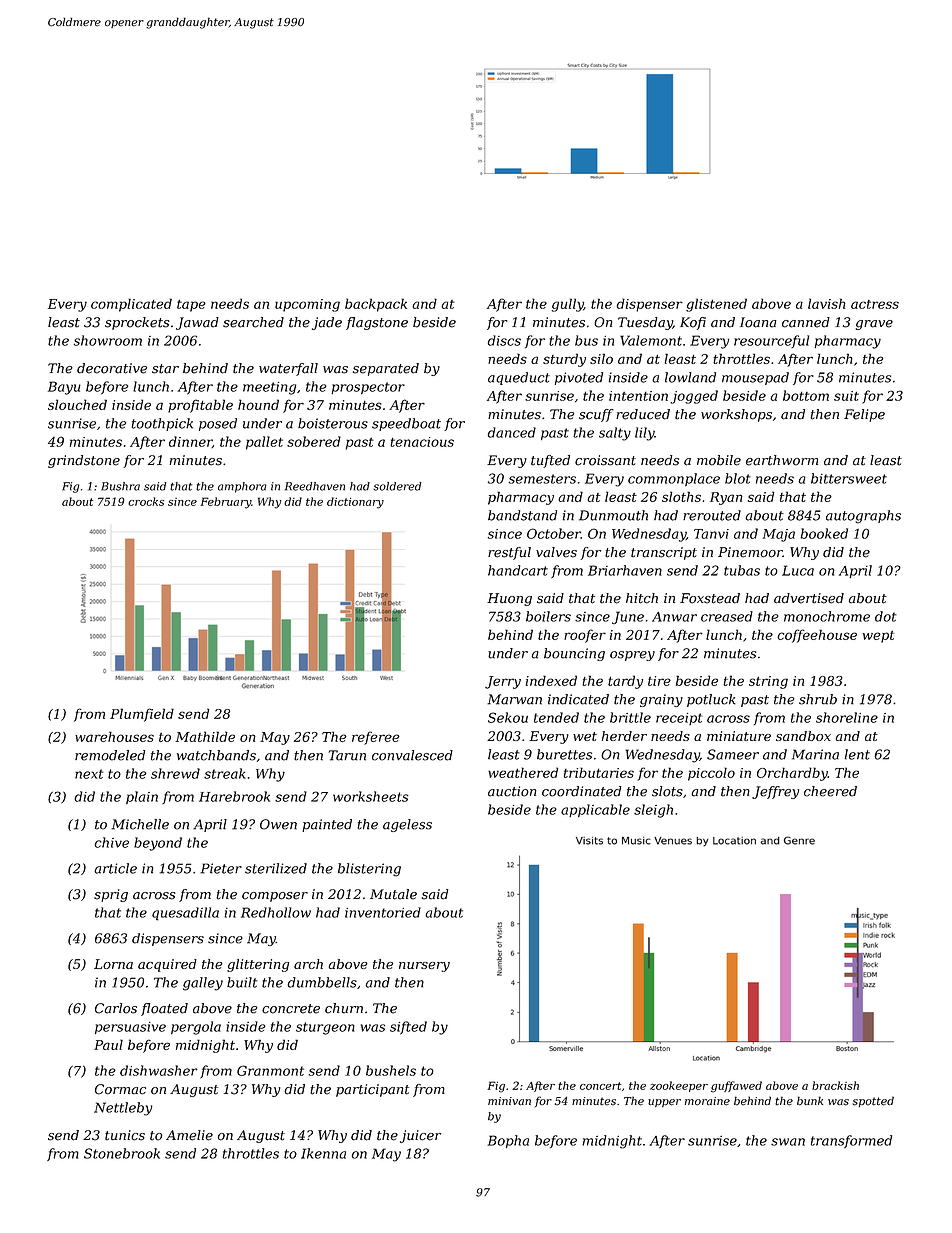 The image size is (952, 1233). What do you see at coordinates (89, 774) in the document?
I see `next` at bounding box center [89, 774].
